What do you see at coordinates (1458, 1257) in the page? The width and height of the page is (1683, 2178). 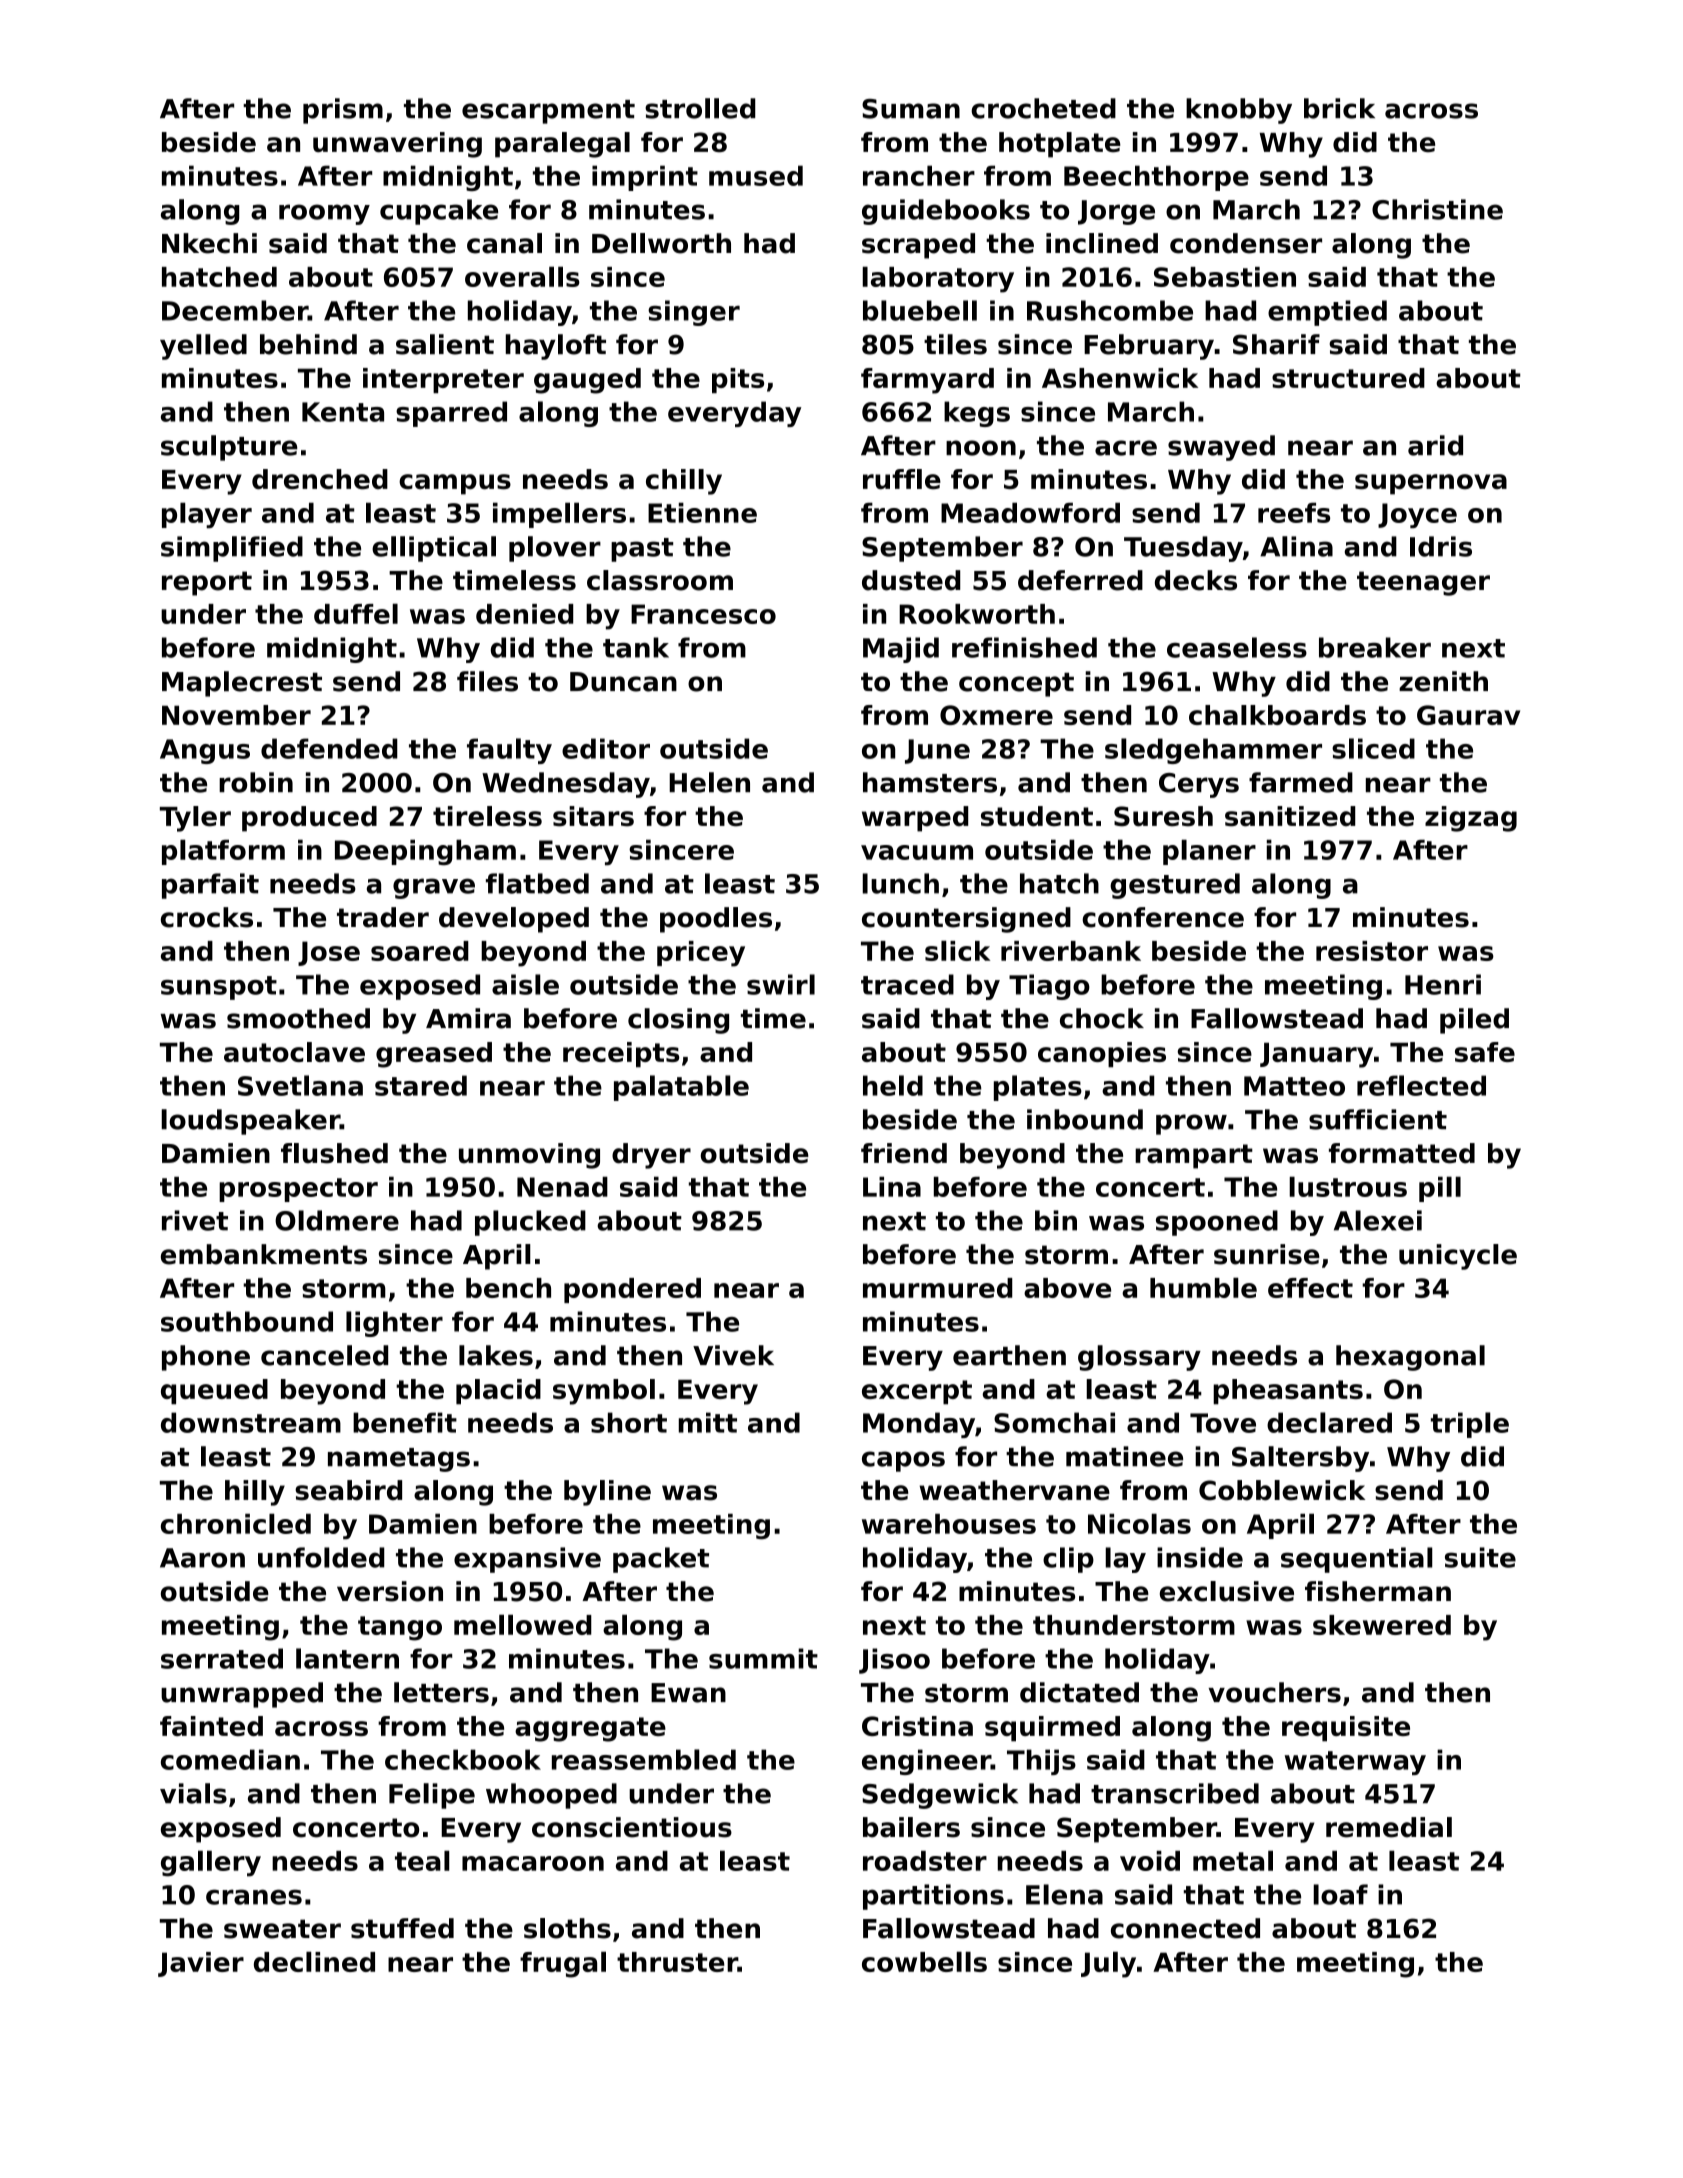 I see `unicycle` at bounding box center [1458, 1257].
